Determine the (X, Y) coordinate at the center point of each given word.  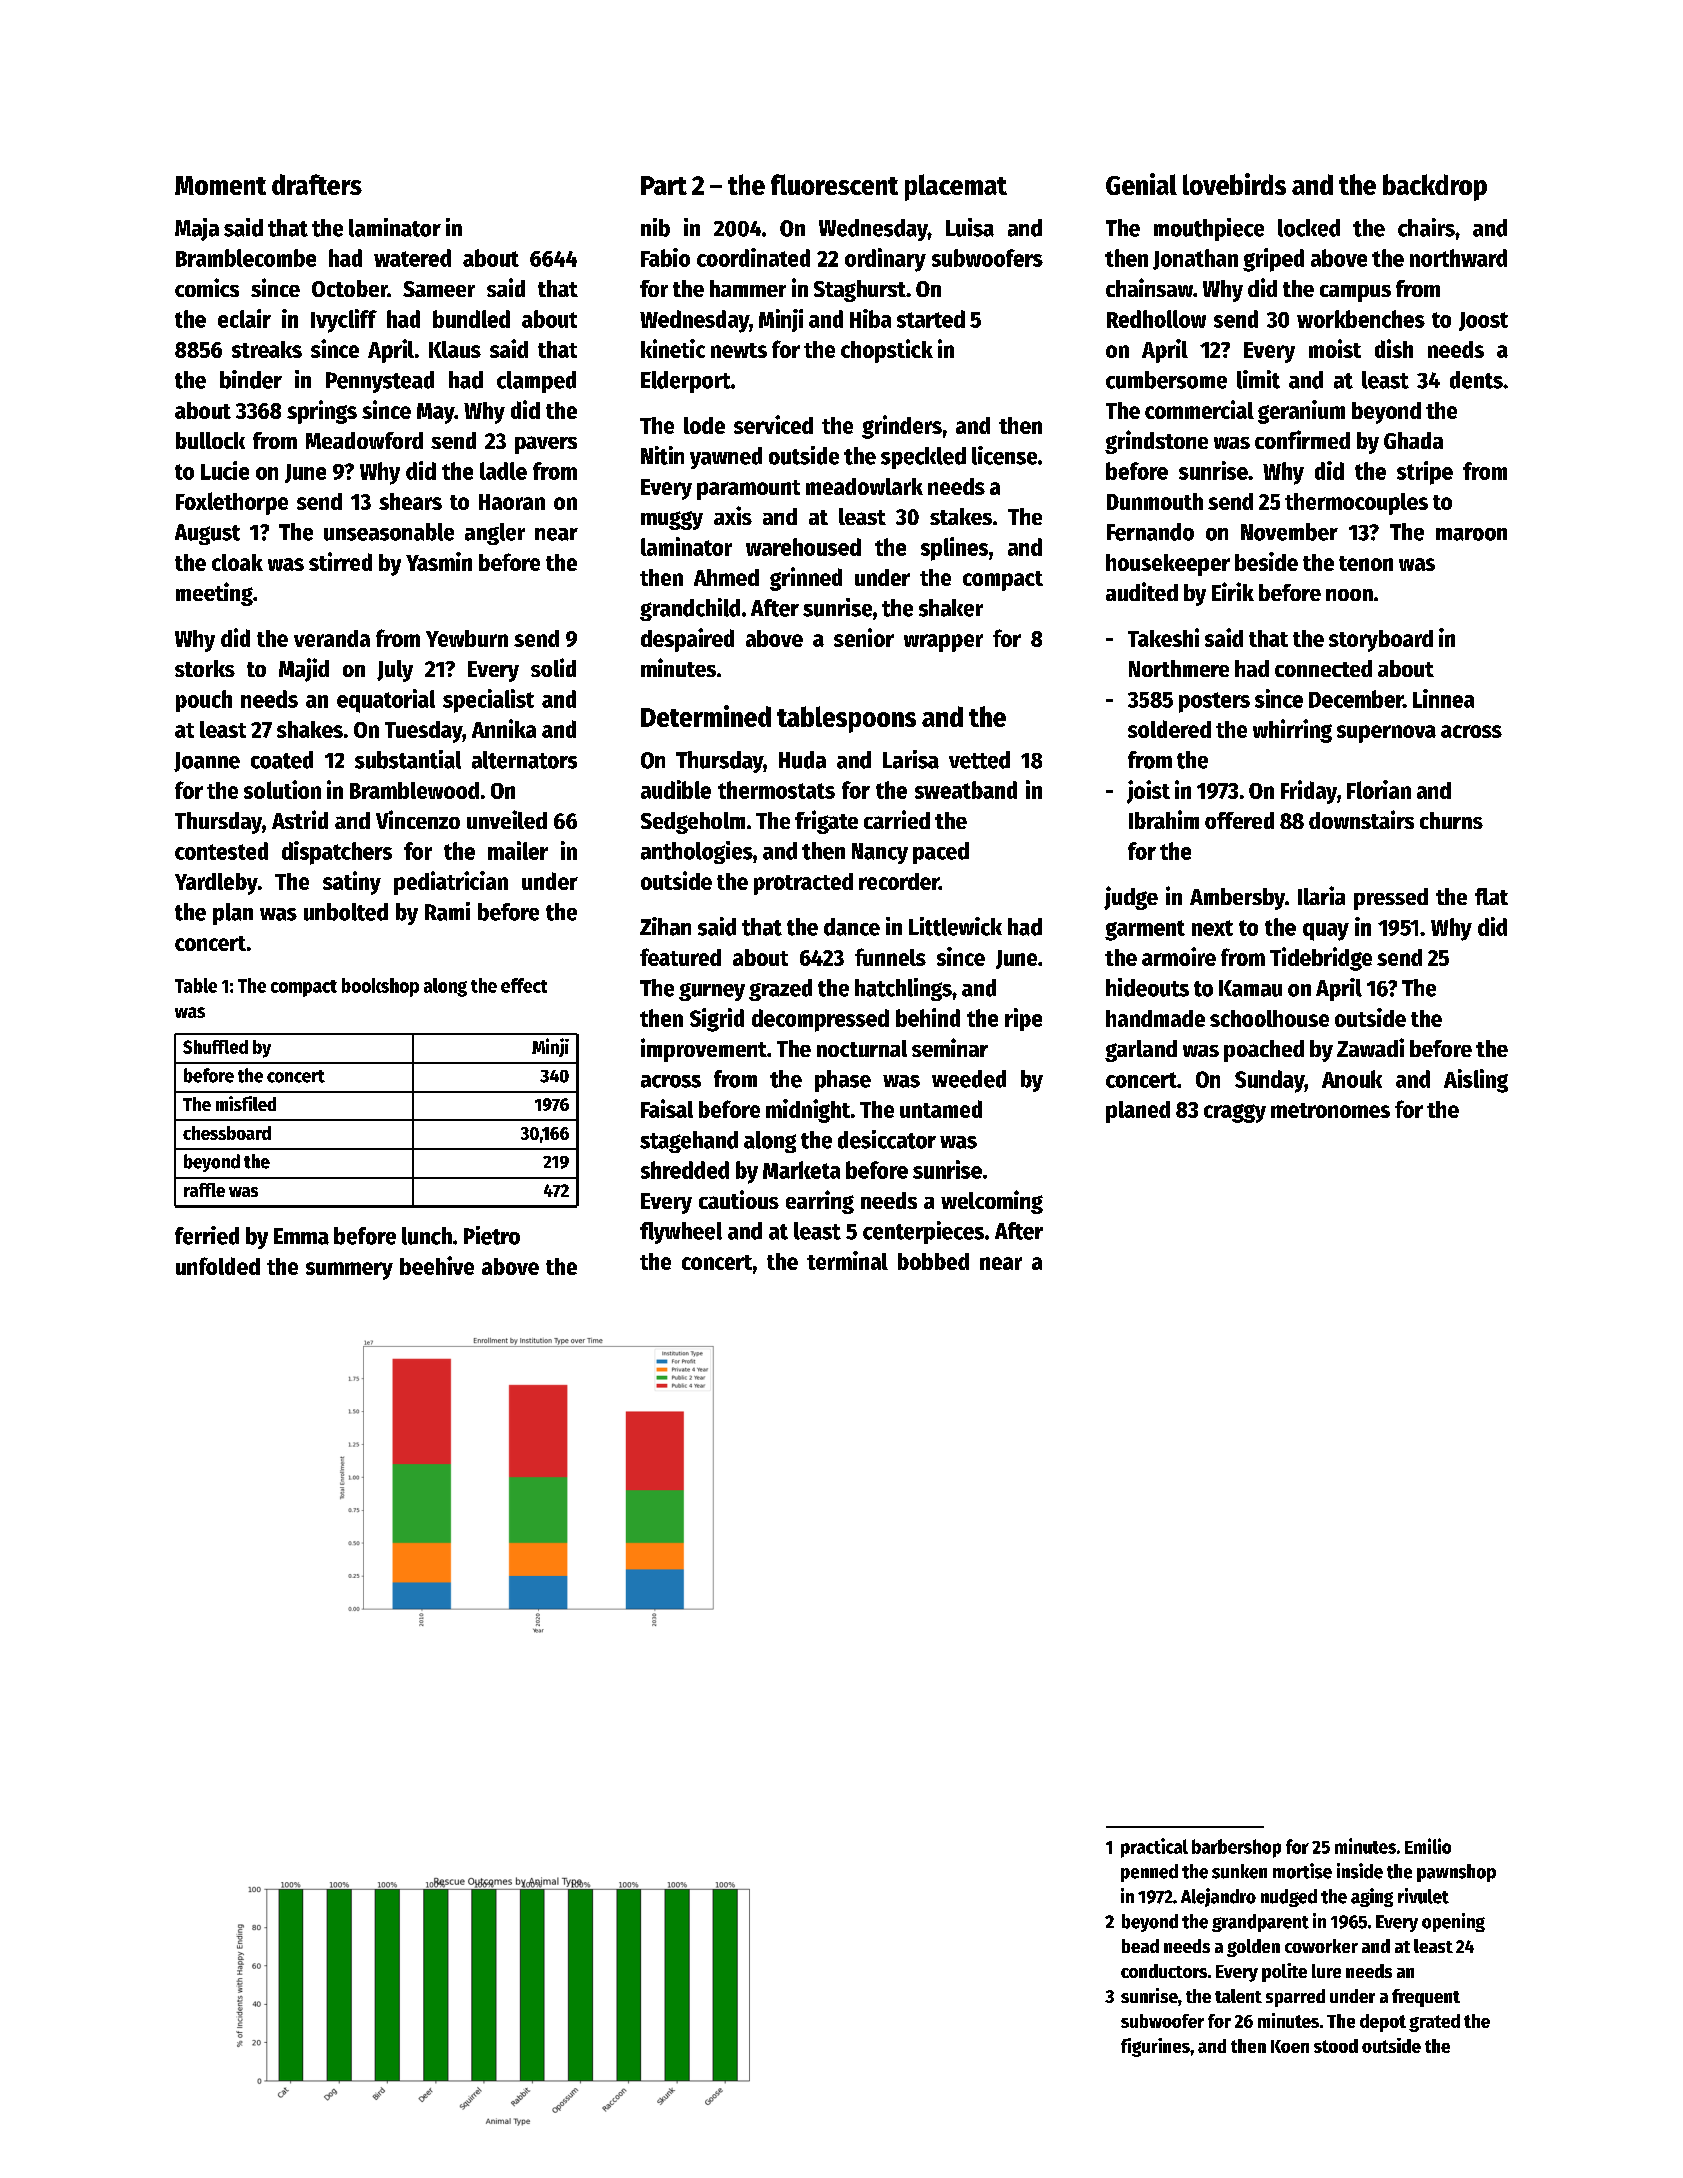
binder (251, 379)
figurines (1155, 2047)
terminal (847, 1260)
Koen (1290, 2046)
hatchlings (903, 989)
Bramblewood (414, 790)
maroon (1471, 534)
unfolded (218, 1266)
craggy (1235, 1113)
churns (1451, 820)
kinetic (673, 348)
